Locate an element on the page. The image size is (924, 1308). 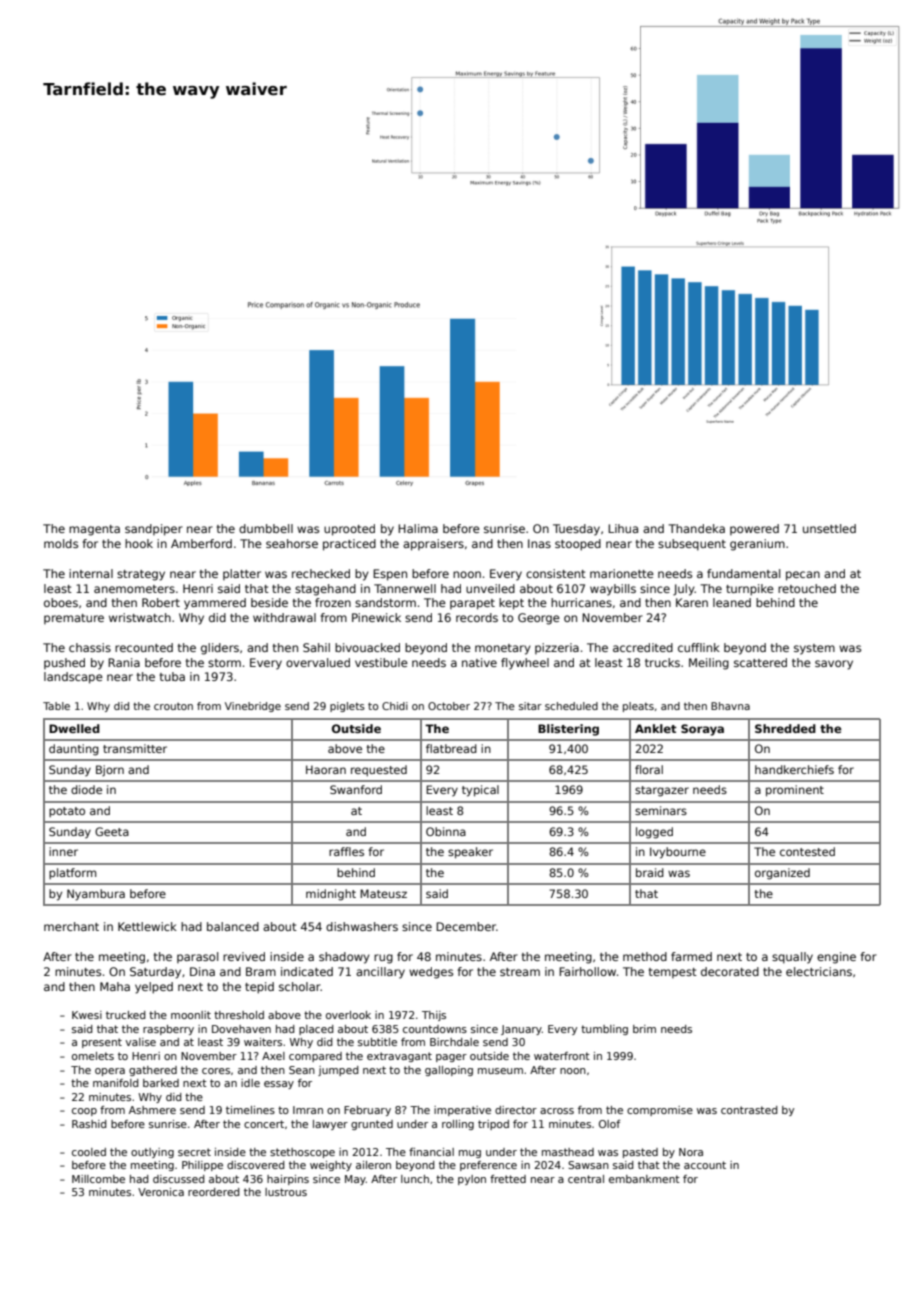
bivouacked is located at coordinates (367, 647).
